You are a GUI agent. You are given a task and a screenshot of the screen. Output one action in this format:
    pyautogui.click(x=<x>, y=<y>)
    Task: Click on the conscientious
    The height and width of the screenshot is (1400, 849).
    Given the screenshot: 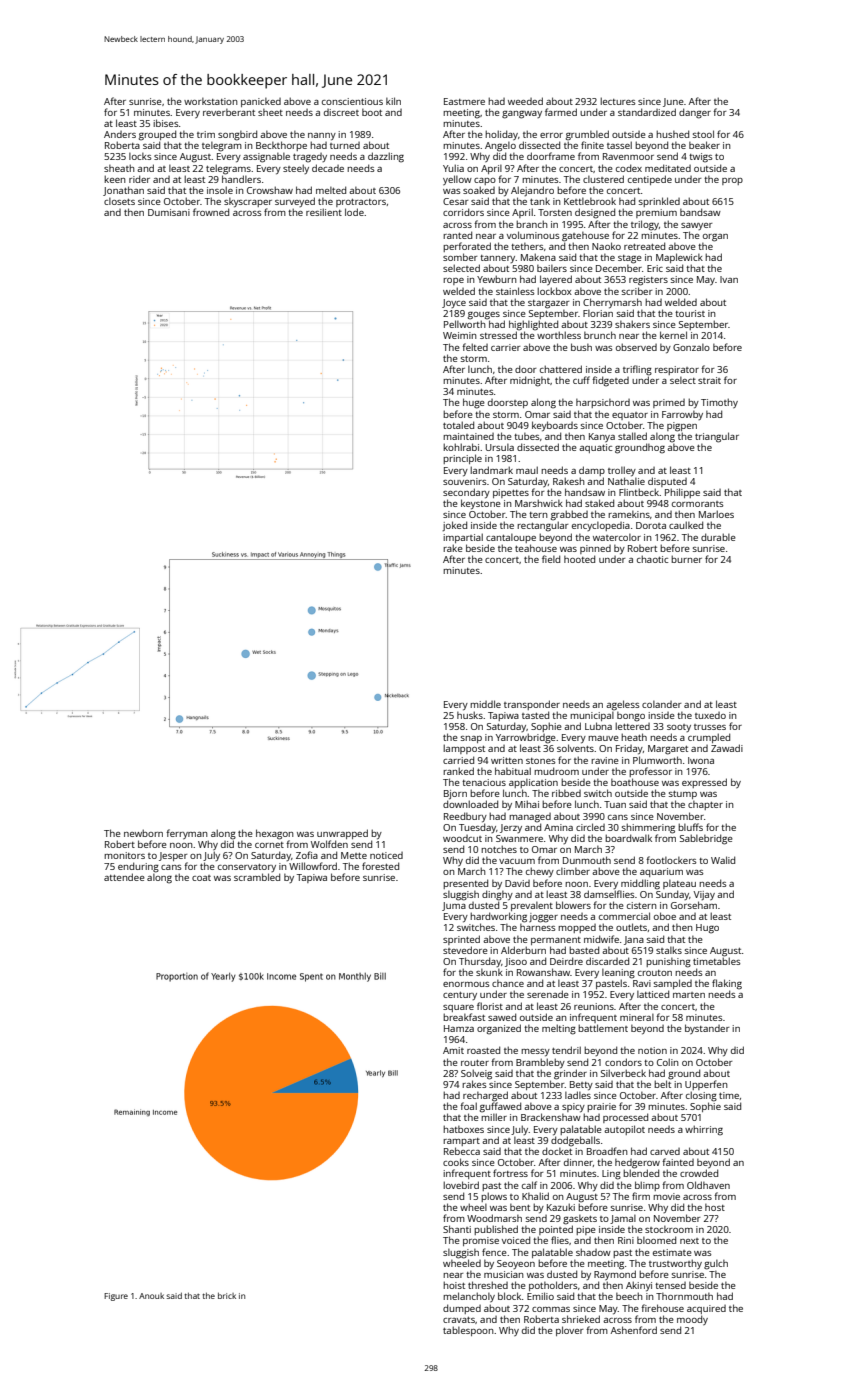 What is the action you would take?
    pyautogui.click(x=352, y=101)
